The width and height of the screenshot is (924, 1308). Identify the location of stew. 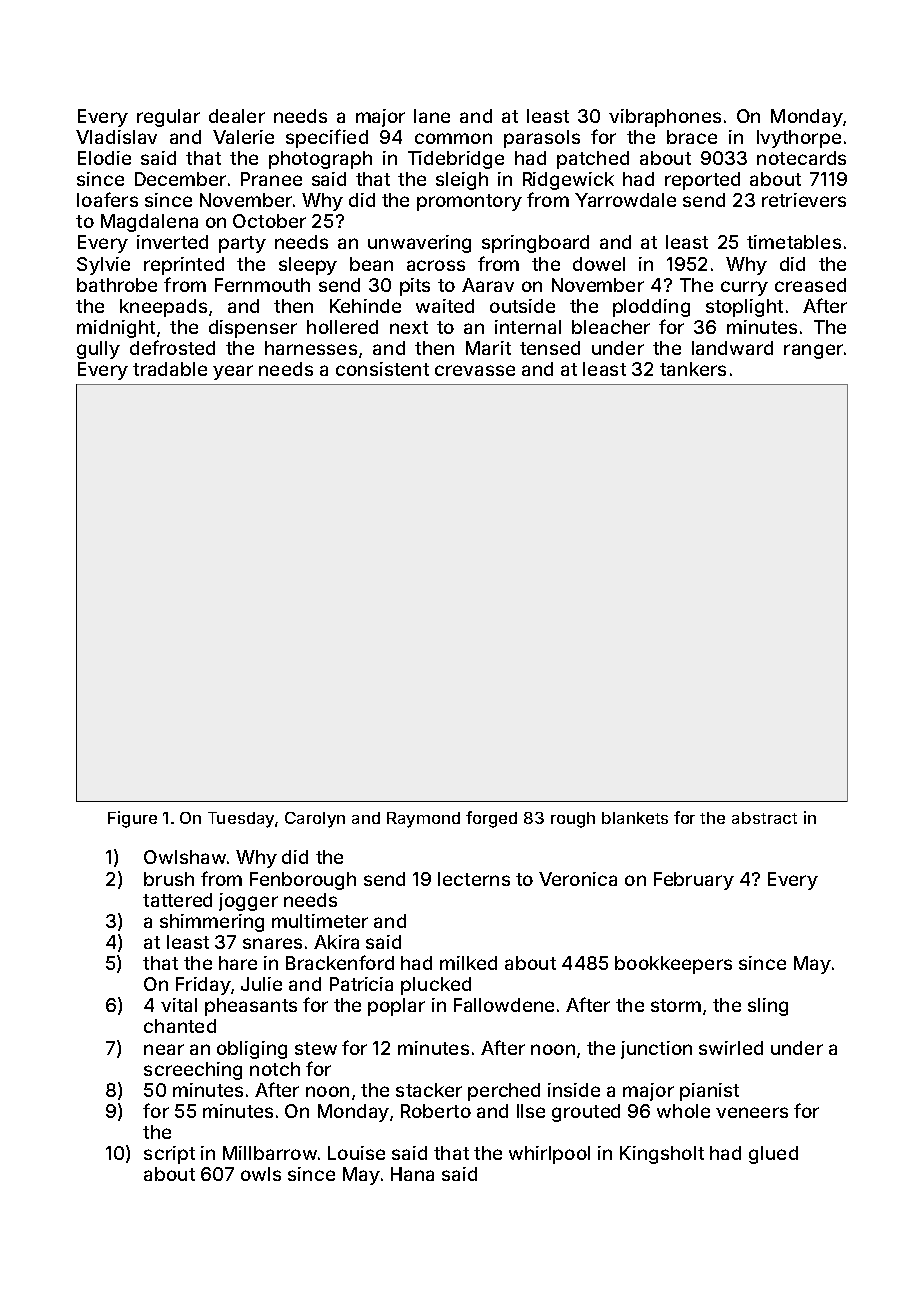
(316, 1048).
